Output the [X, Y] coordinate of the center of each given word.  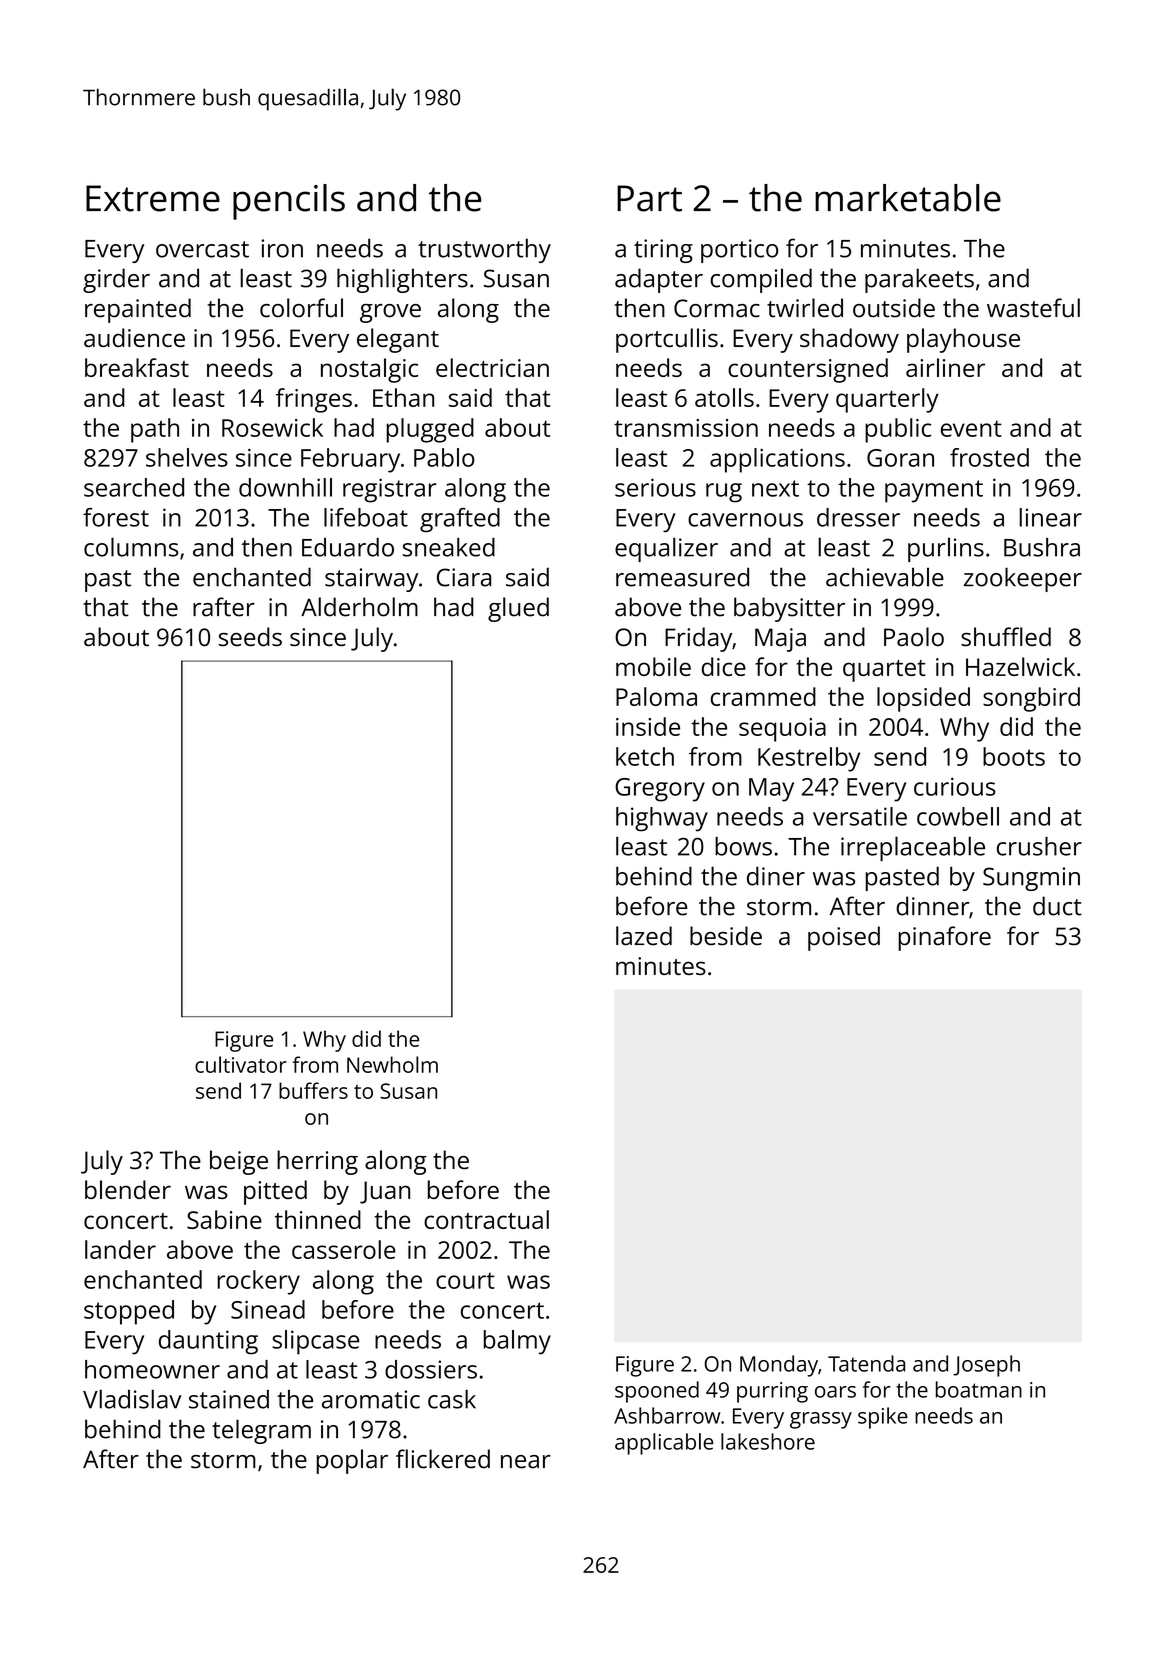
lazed [644, 936]
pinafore [944, 938]
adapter [659, 280]
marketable [908, 198]
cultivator [241, 1064]
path [155, 430]
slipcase [315, 1342]
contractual [486, 1219]
